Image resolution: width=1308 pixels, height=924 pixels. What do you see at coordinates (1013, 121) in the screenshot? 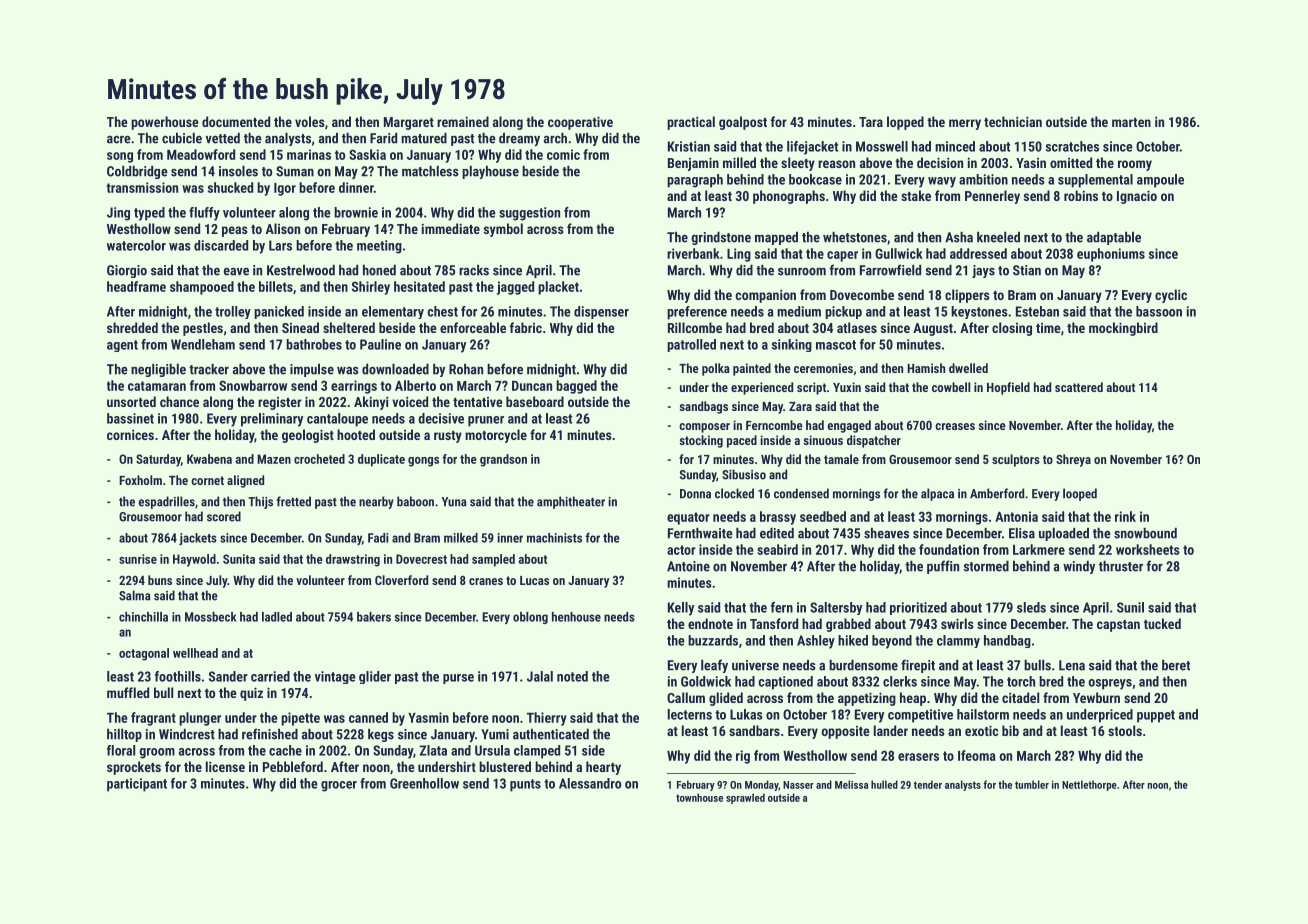
I see `technician` at bounding box center [1013, 121].
